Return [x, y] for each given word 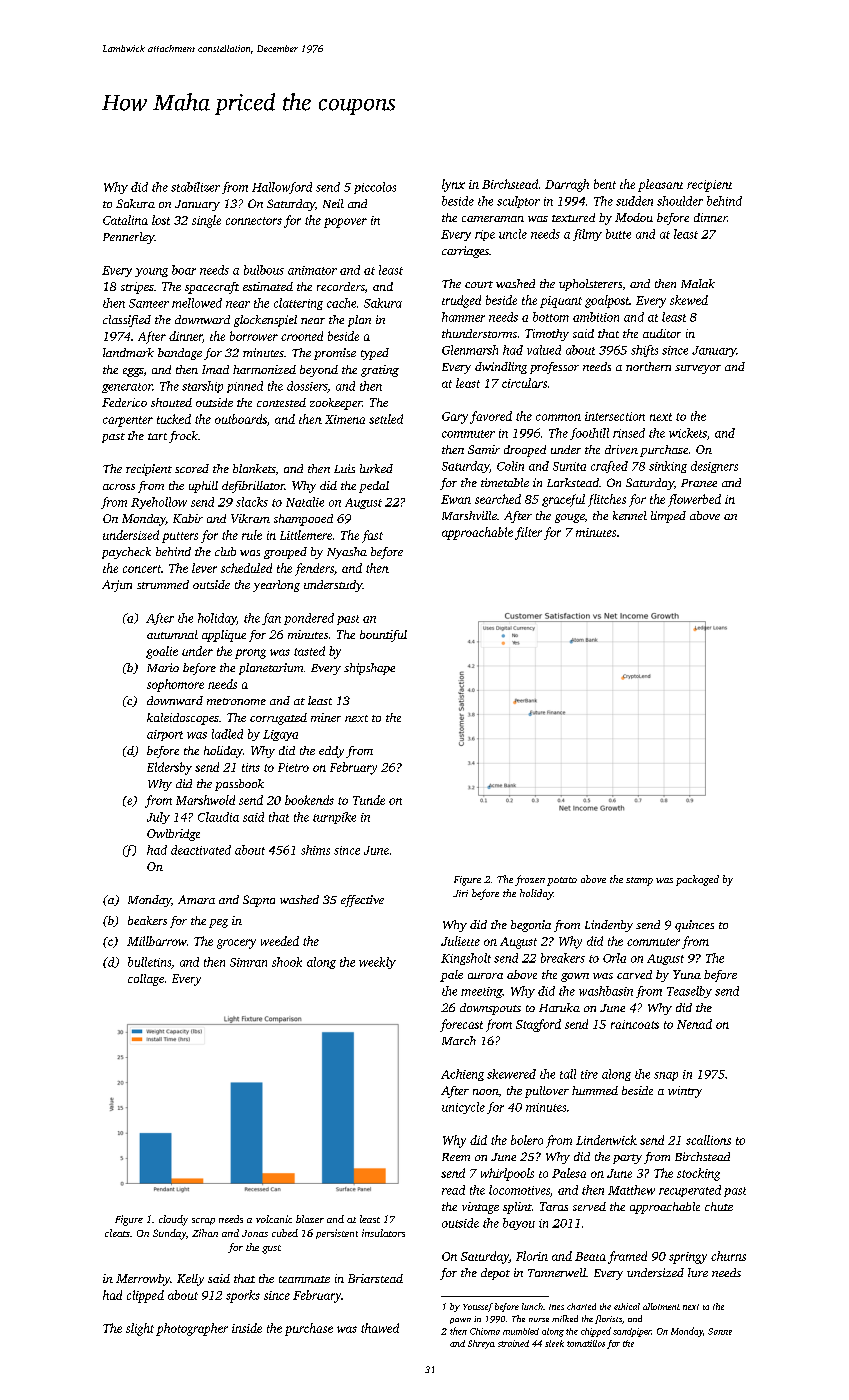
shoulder [680, 201]
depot [495, 1274]
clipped [145, 1296]
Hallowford [282, 188]
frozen [530, 880]
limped [668, 517]
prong [250, 654]
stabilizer [195, 187]
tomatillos [586, 1343]
